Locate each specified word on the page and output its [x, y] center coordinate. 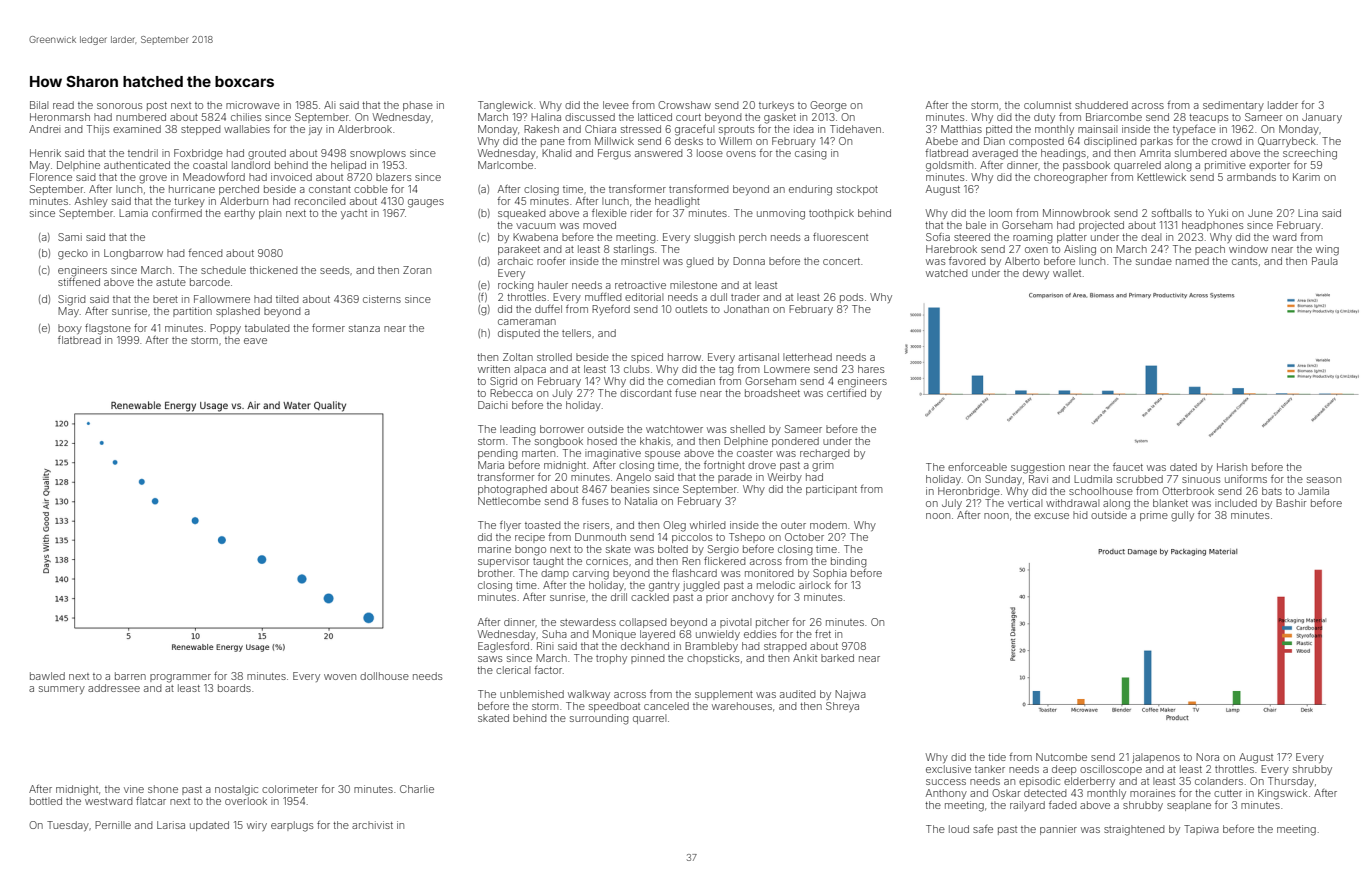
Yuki [1218, 213]
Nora [1207, 757]
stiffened [79, 282]
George [828, 106]
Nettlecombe [509, 501]
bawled [47, 676]
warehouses [742, 706]
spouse [662, 455]
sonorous [119, 106]
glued [699, 262]
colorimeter [290, 789]
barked [837, 658]
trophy [611, 659]
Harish [1232, 467]
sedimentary [1233, 106]
